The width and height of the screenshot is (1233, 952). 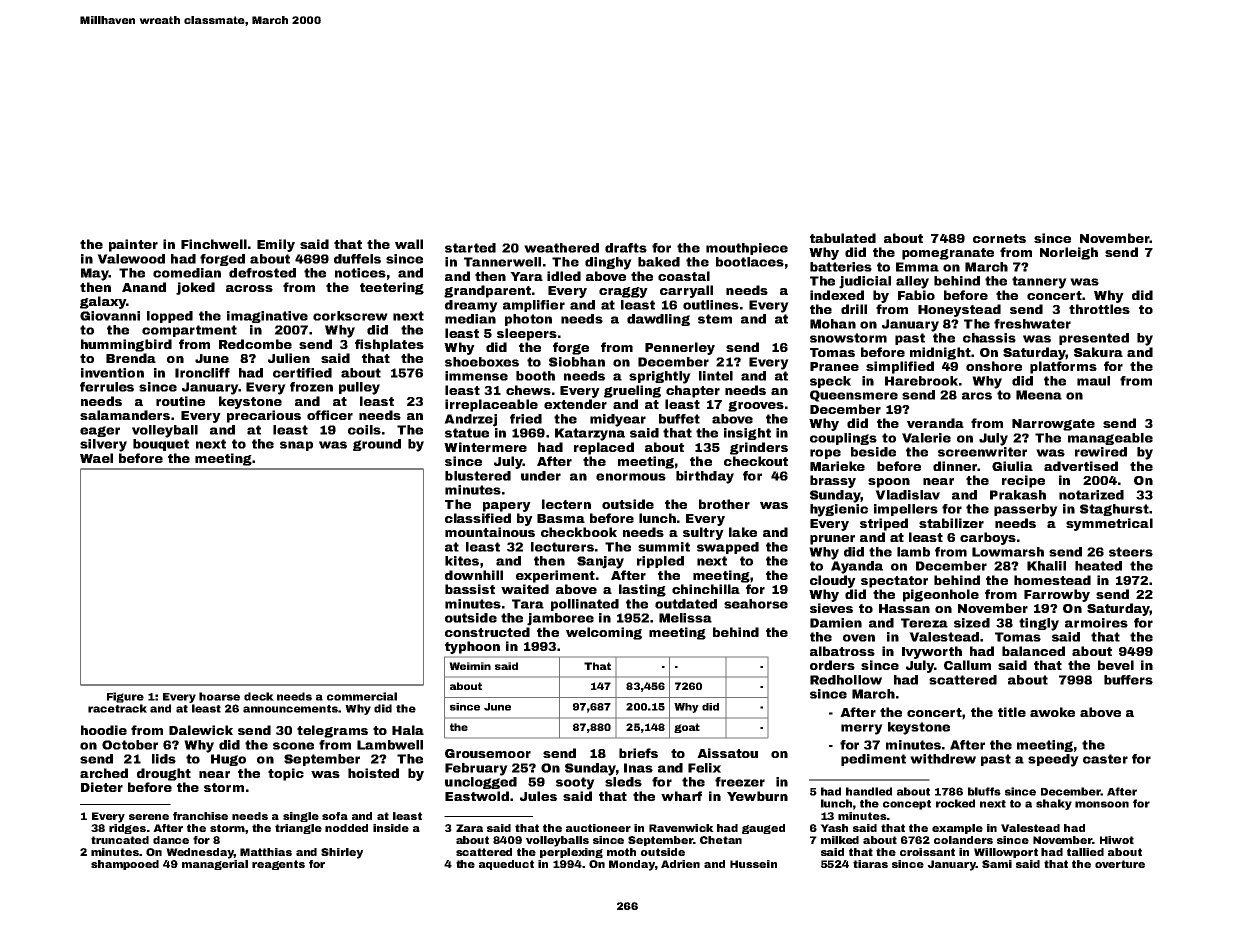 What do you see at coordinates (296, 446) in the screenshot?
I see `snap` at bounding box center [296, 446].
